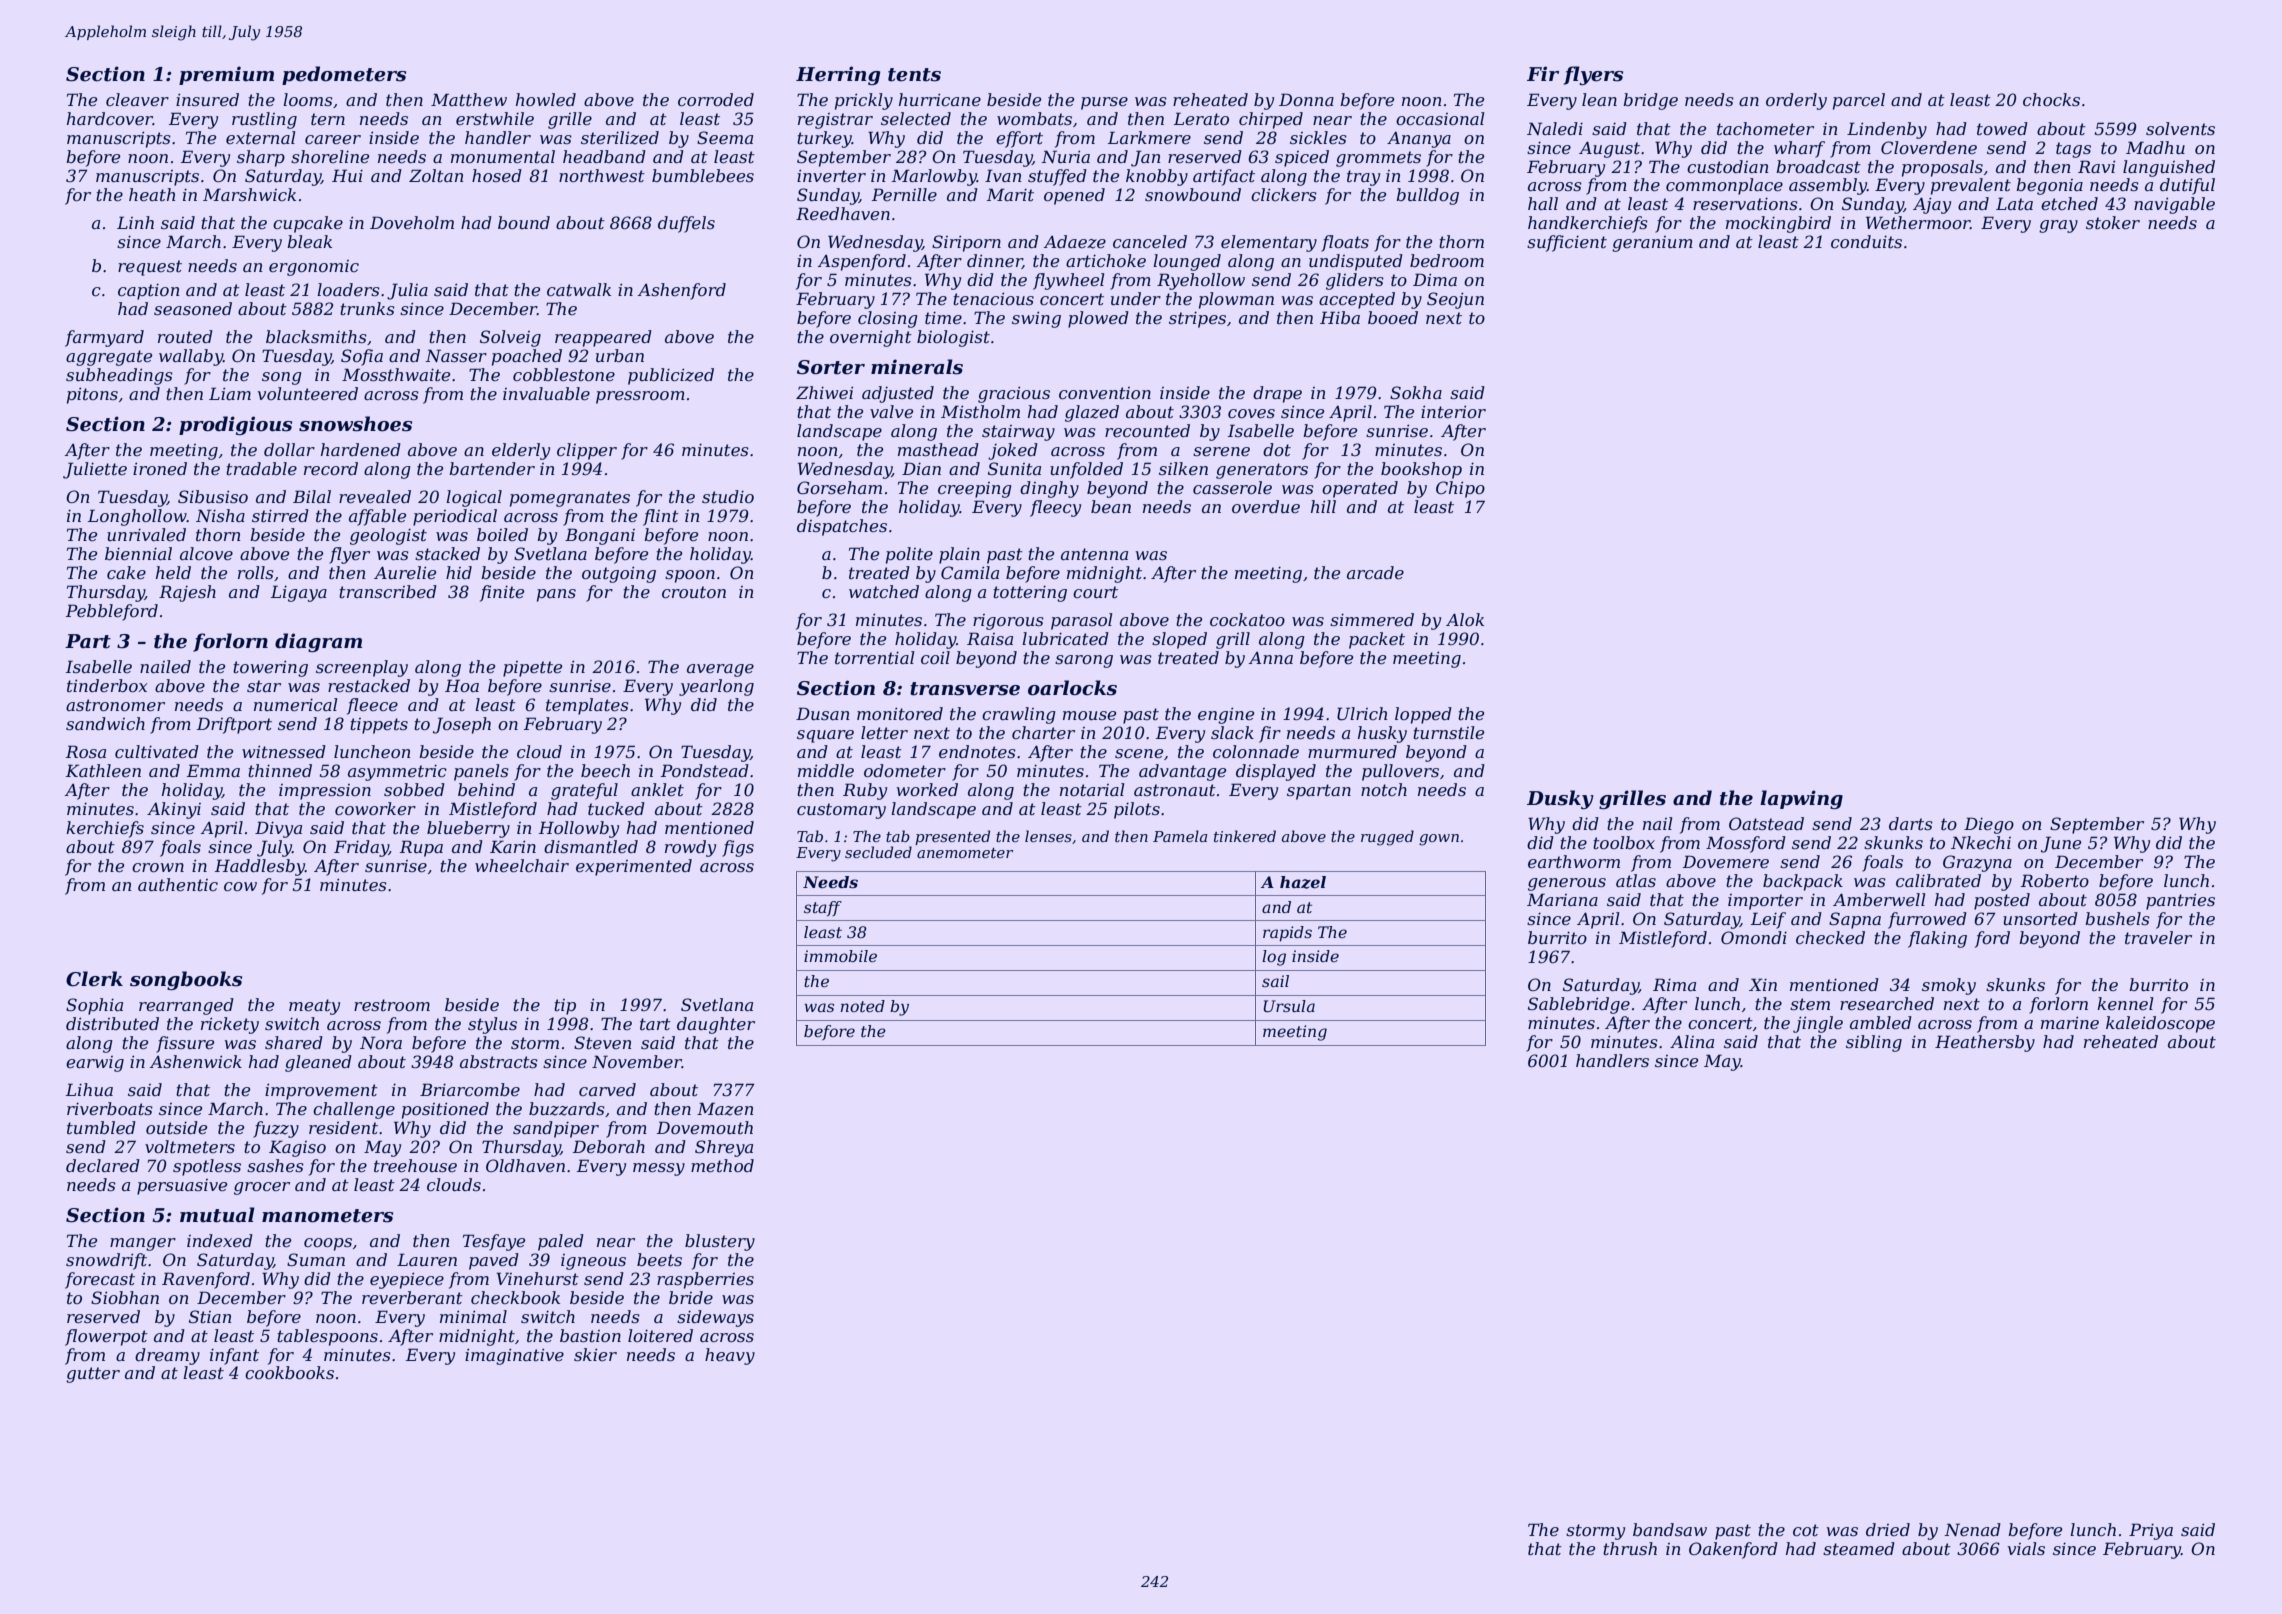 The width and height of the screenshot is (2282, 1614). Describe the element at coordinates (1284, 194) in the screenshot. I see `clickers` at that location.
